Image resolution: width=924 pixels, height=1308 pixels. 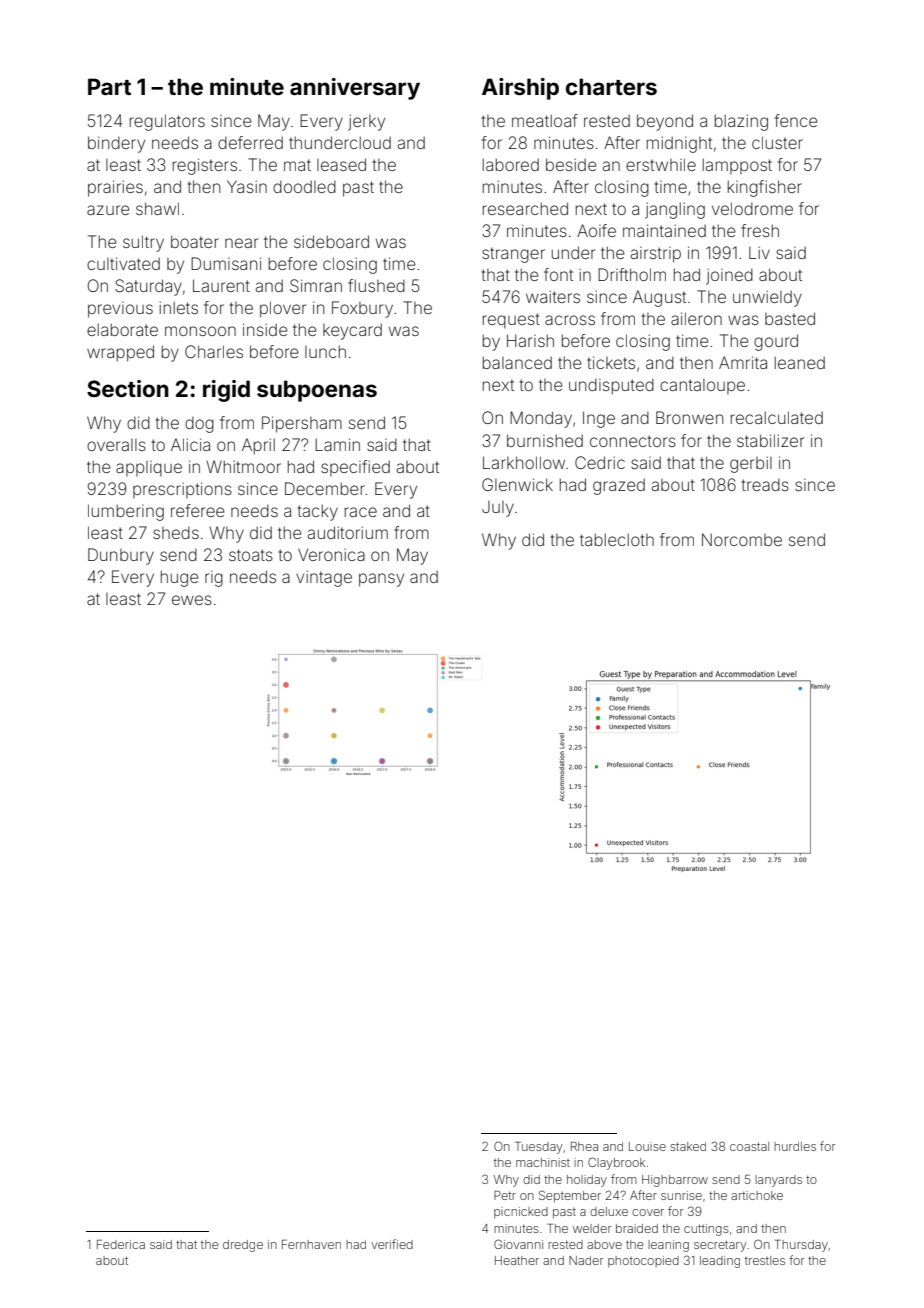 What do you see at coordinates (192, 600) in the screenshot?
I see `ewes` at bounding box center [192, 600].
